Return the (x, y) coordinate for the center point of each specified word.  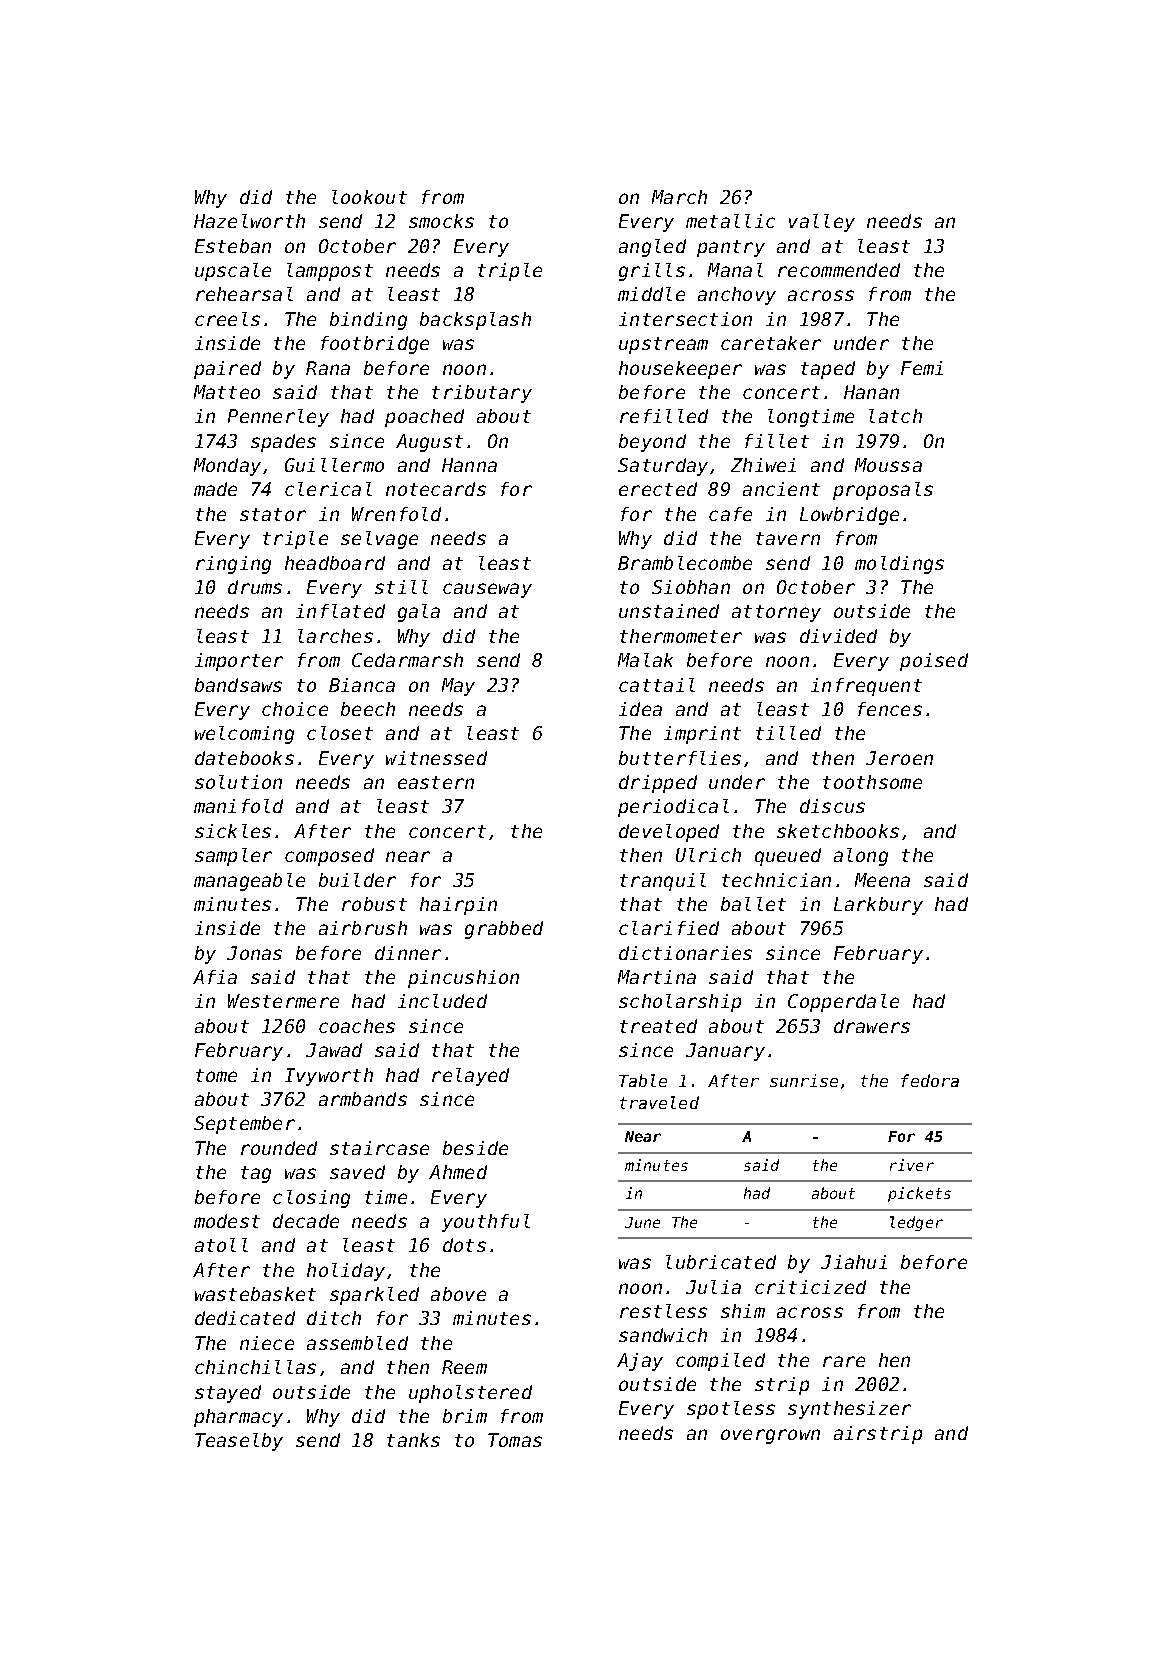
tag (256, 1174)
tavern (788, 538)
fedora (930, 1080)
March (679, 197)
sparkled (374, 1296)
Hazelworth (249, 221)
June (642, 1222)
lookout (369, 197)
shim (743, 1311)
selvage (379, 540)
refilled (664, 416)
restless (663, 1311)
